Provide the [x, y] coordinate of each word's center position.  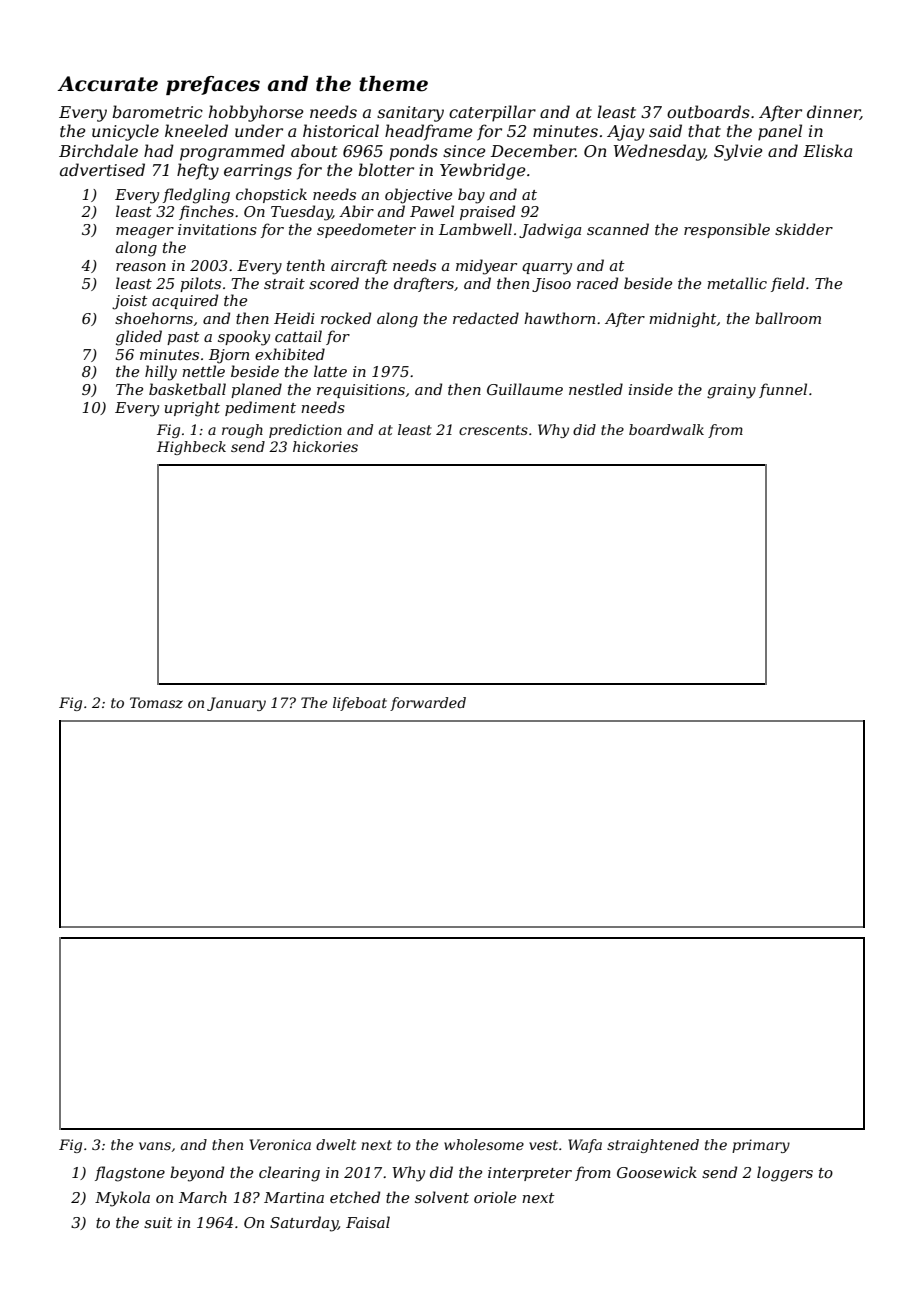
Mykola [122, 1199]
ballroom [788, 318]
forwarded [428, 704]
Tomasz [156, 703]
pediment [260, 408]
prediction [305, 431]
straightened [653, 1146]
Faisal [368, 1222]
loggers [785, 1174]
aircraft [359, 266]
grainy [731, 391]
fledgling [196, 196]
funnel [783, 390]
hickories [325, 446]
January [236, 704]
